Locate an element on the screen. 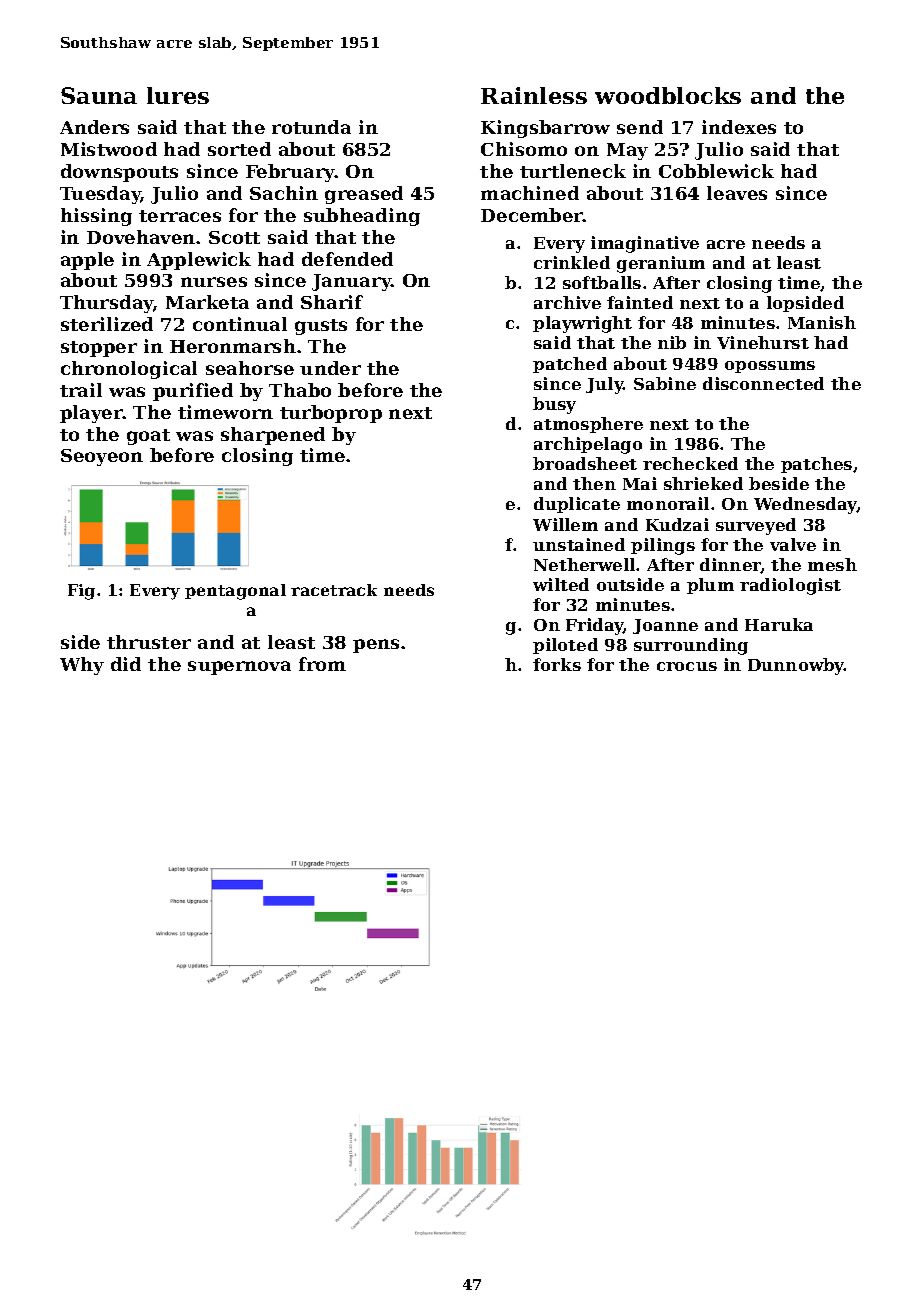 The height and width of the screenshot is (1314, 924). from is located at coordinates (322, 664).
